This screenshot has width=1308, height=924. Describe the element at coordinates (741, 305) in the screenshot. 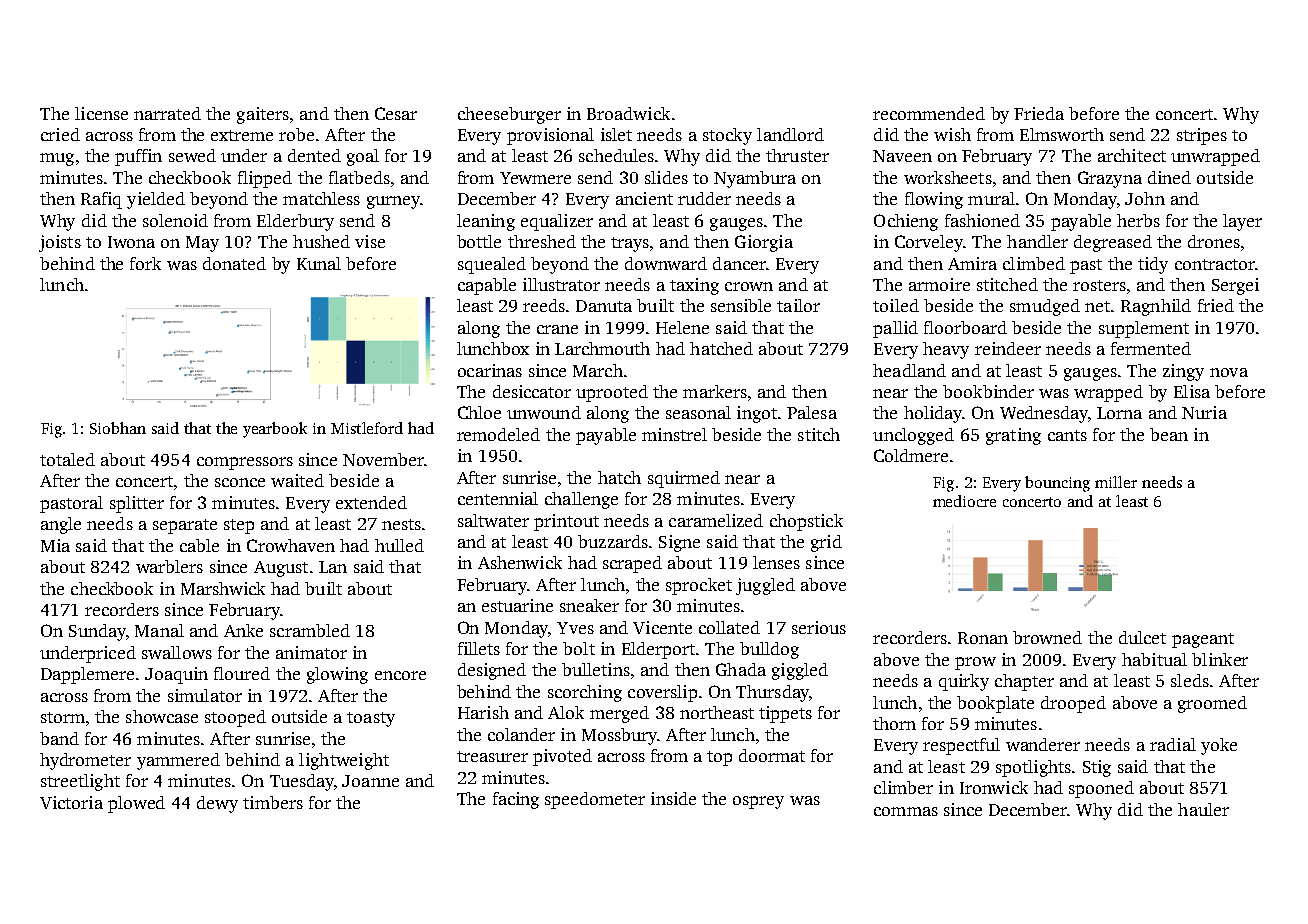

I see `sensible` at that location.
